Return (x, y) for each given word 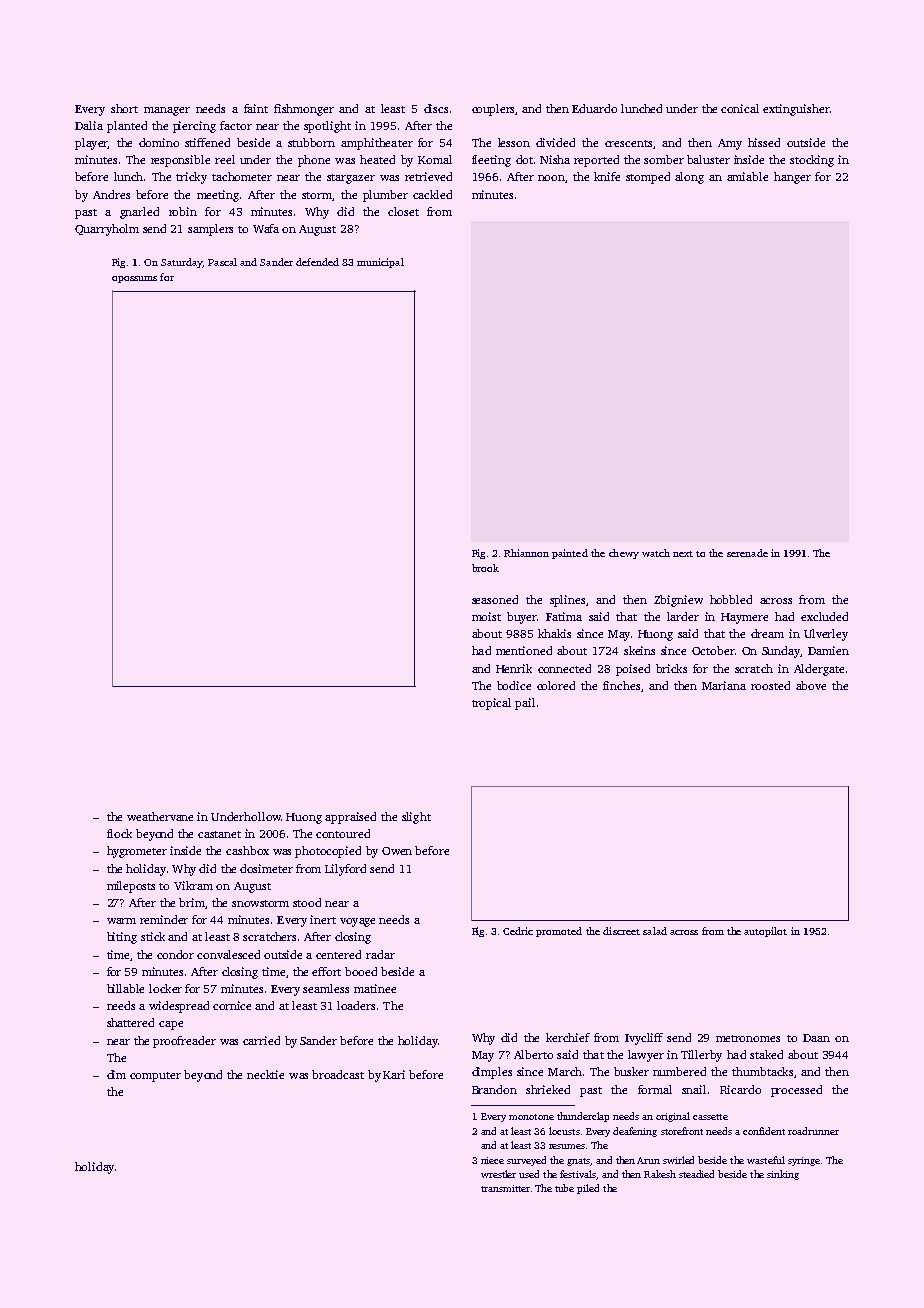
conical (740, 108)
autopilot (765, 932)
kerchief (568, 1037)
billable (125, 988)
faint (256, 108)
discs (436, 108)
